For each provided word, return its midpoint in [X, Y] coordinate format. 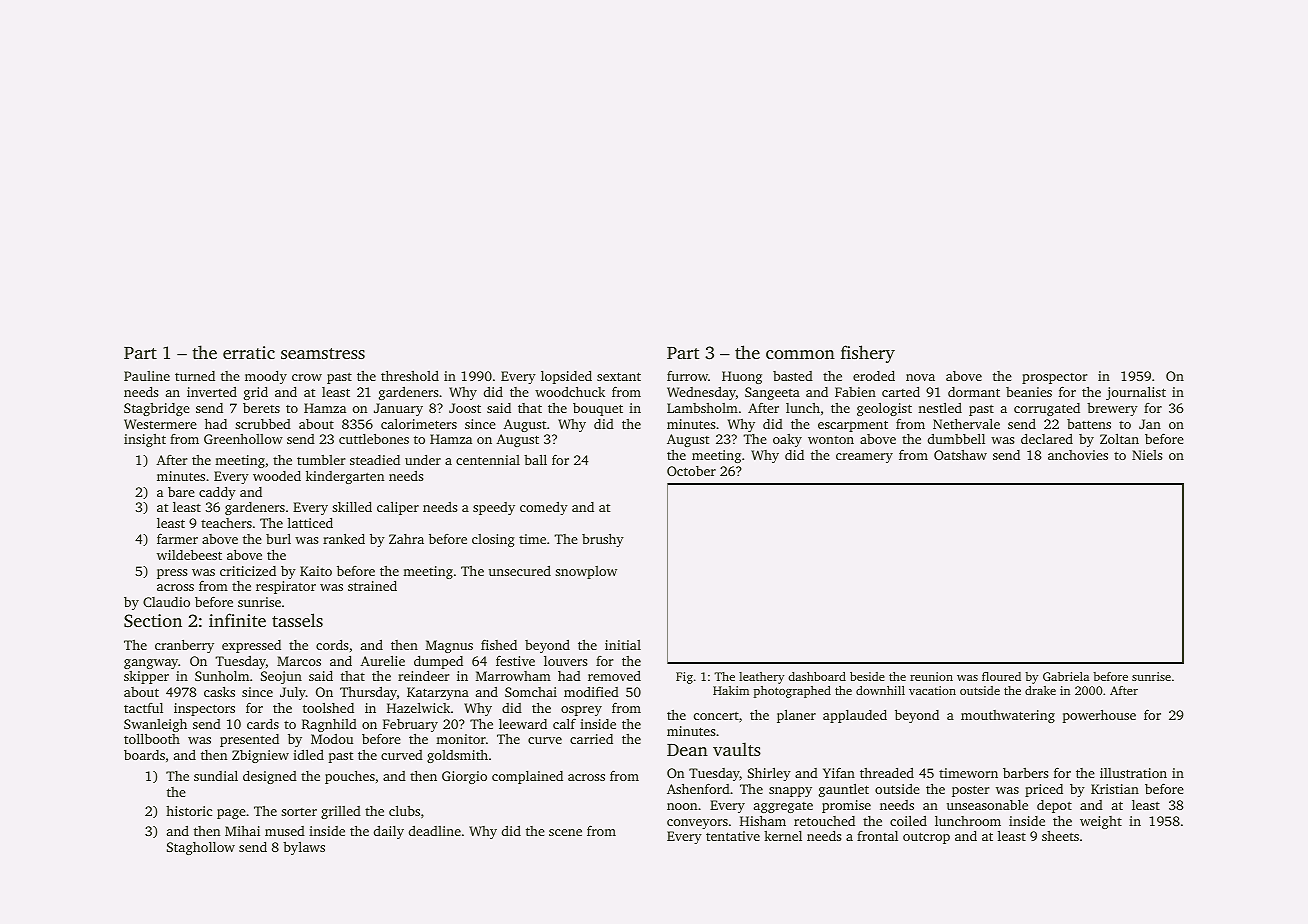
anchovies [1078, 455]
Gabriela [1066, 676]
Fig [684, 678]
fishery [868, 354]
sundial [216, 775]
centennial [488, 460]
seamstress [323, 353]
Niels [1147, 455]
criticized [248, 571]
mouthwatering [1008, 716]
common [800, 354]
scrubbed [263, 423]
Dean [687, 750]
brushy [603, 540]
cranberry [184, 646]
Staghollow [201, 848]
